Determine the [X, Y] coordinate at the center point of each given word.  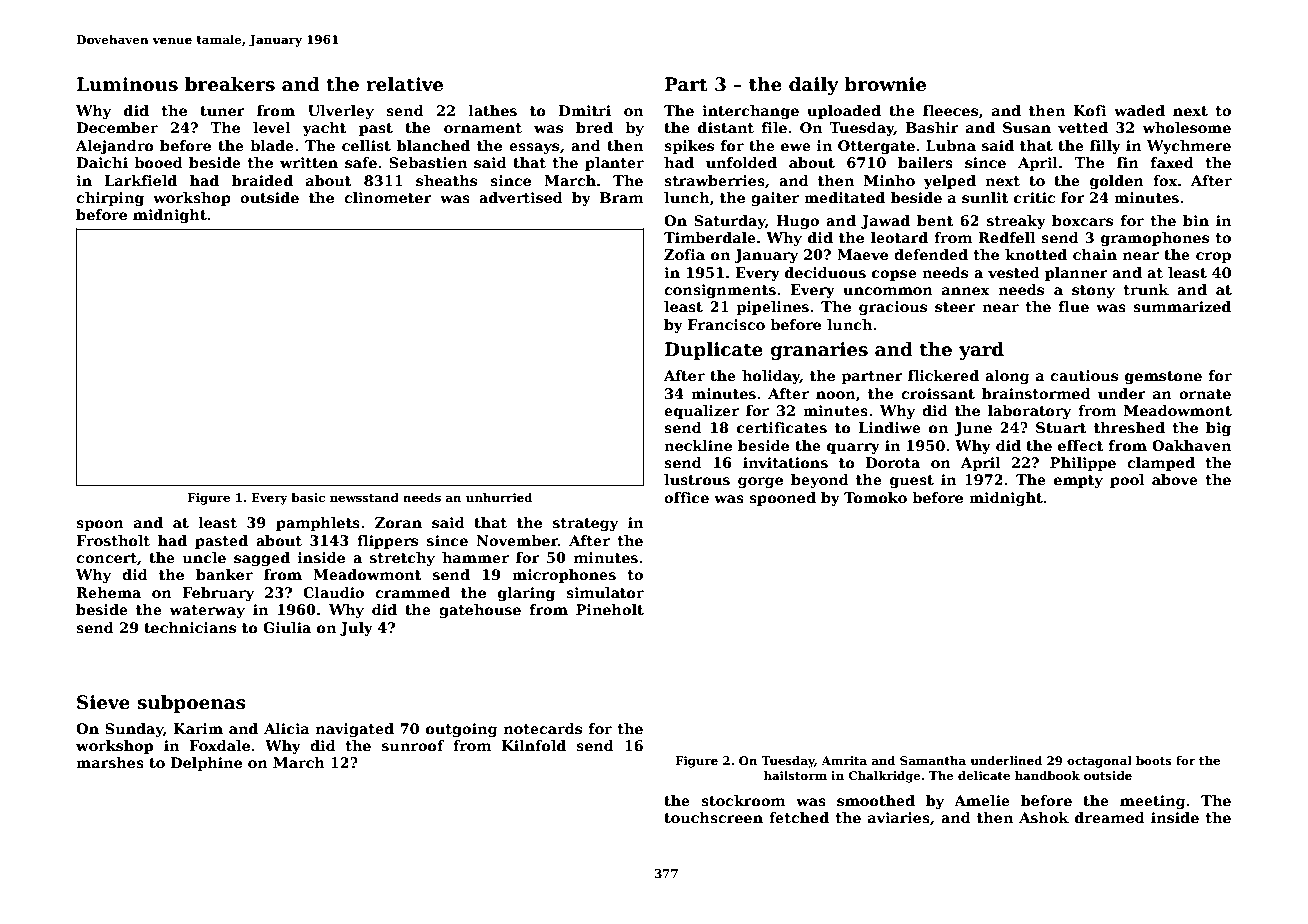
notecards [543, 728]
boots [1154, 760]
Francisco [726, 324]
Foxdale [219, 745]
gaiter [775, 199]
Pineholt [610, 609]
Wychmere [1189, 147]
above [1175, 479]
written [309, 162]
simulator [605, 592]
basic [308, 497]
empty [1078, 481]
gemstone [1163, 377]
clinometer [388, 197]
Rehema [108, 592]
